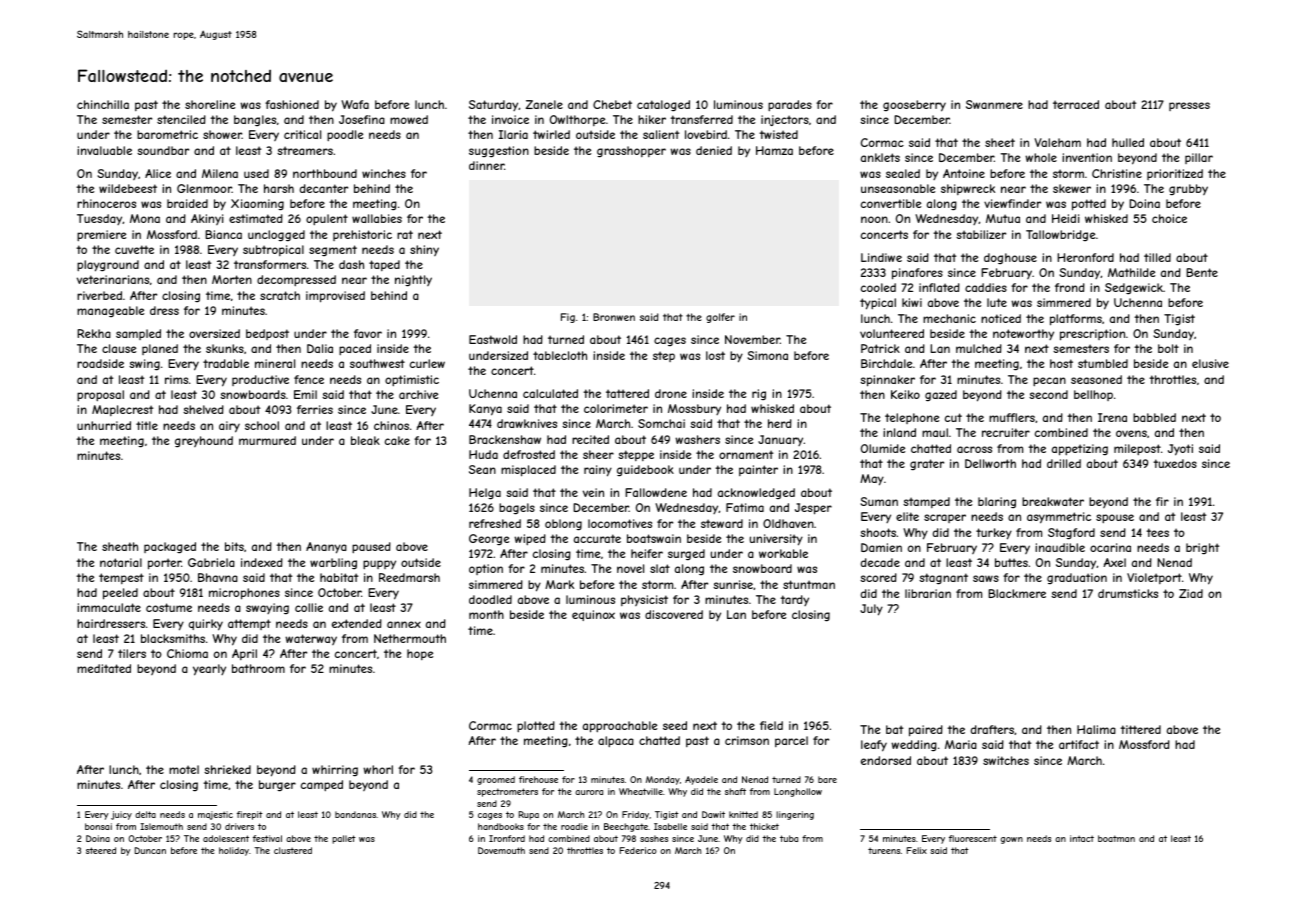 The height and width of the screenshot is (924, 1308). Describe the element at coordinates (1154, 578) in the screenshot. I see `Violetport` at that location.
